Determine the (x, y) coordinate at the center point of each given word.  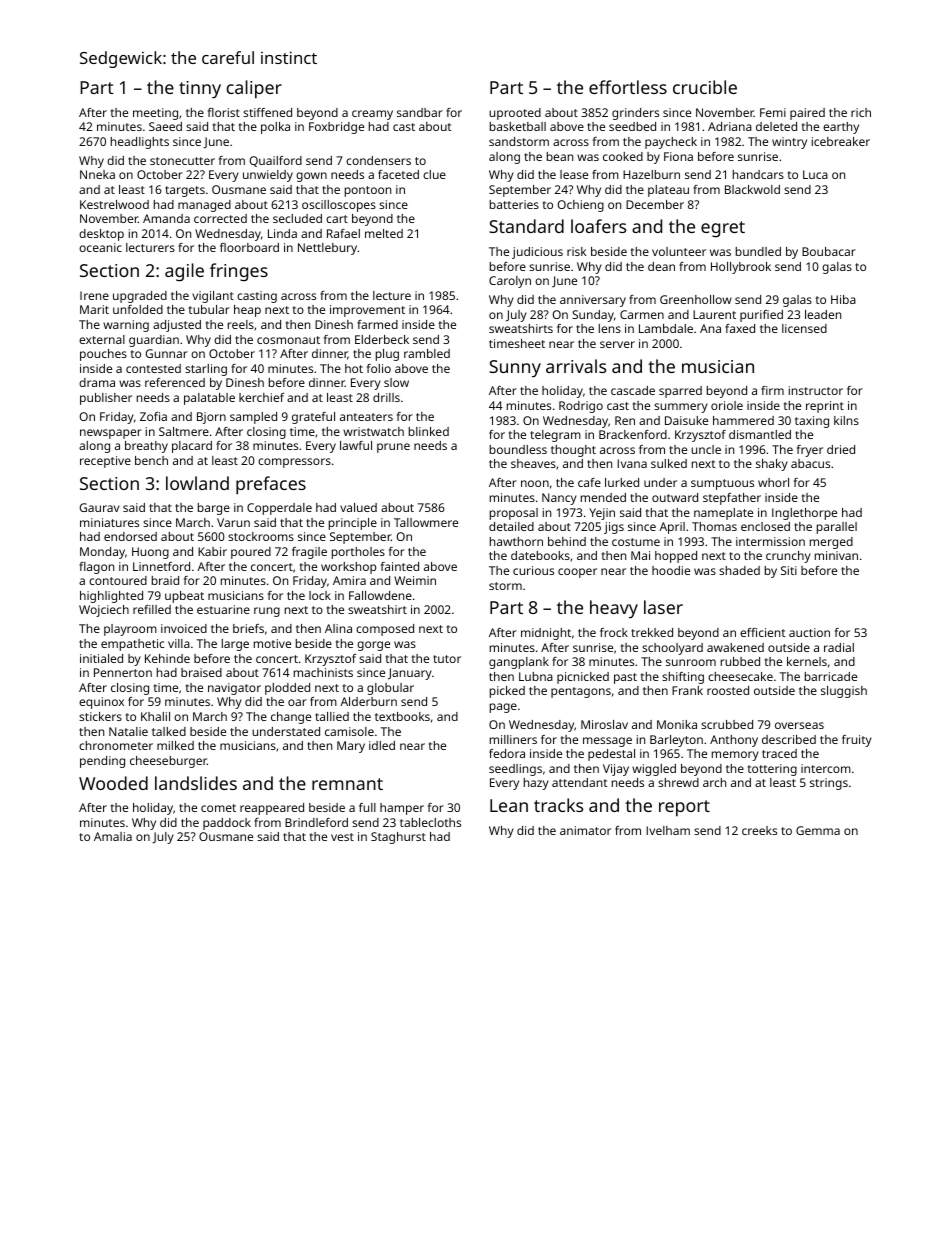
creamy (372, 115)
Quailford (276, 161)
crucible (705, 87)
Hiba (843, 299)
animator (585, 830)
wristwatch (373, 431)
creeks (759, 830)
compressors (294, 463)
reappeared (272, 809)
